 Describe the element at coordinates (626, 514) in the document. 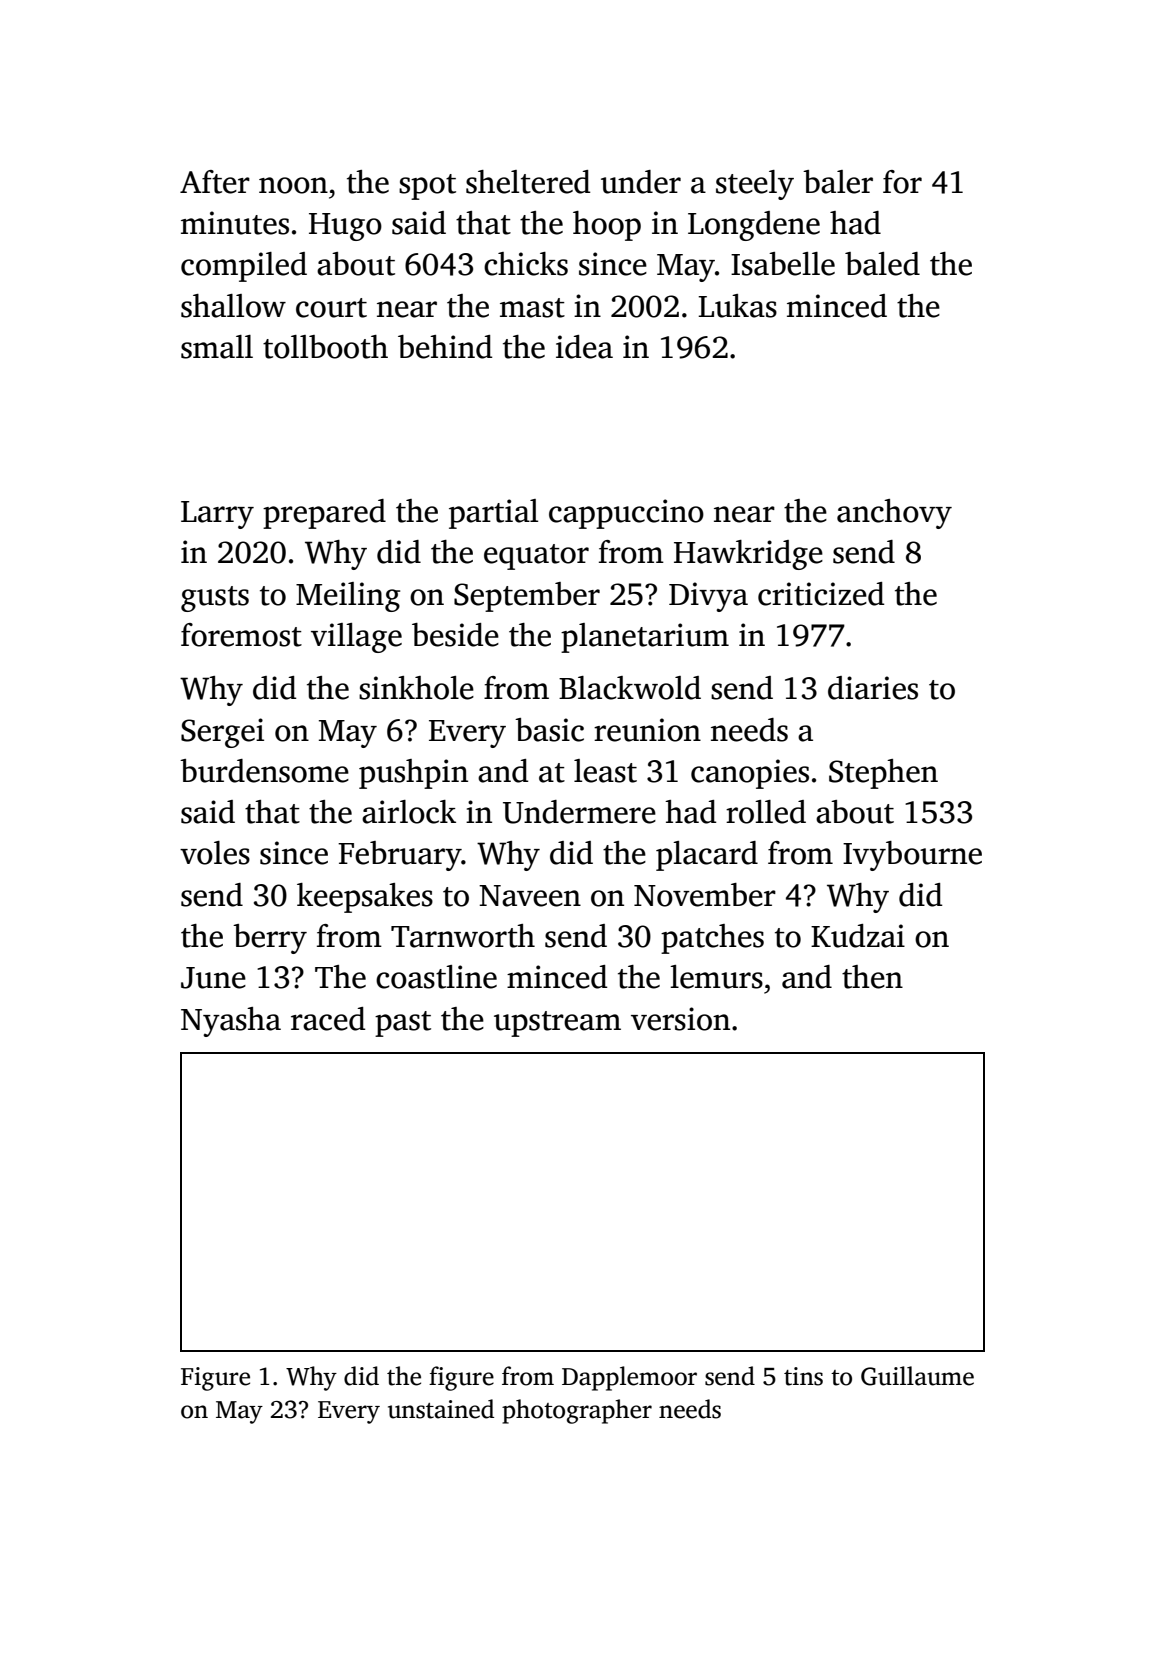

I see `cappuccino` at that location.
